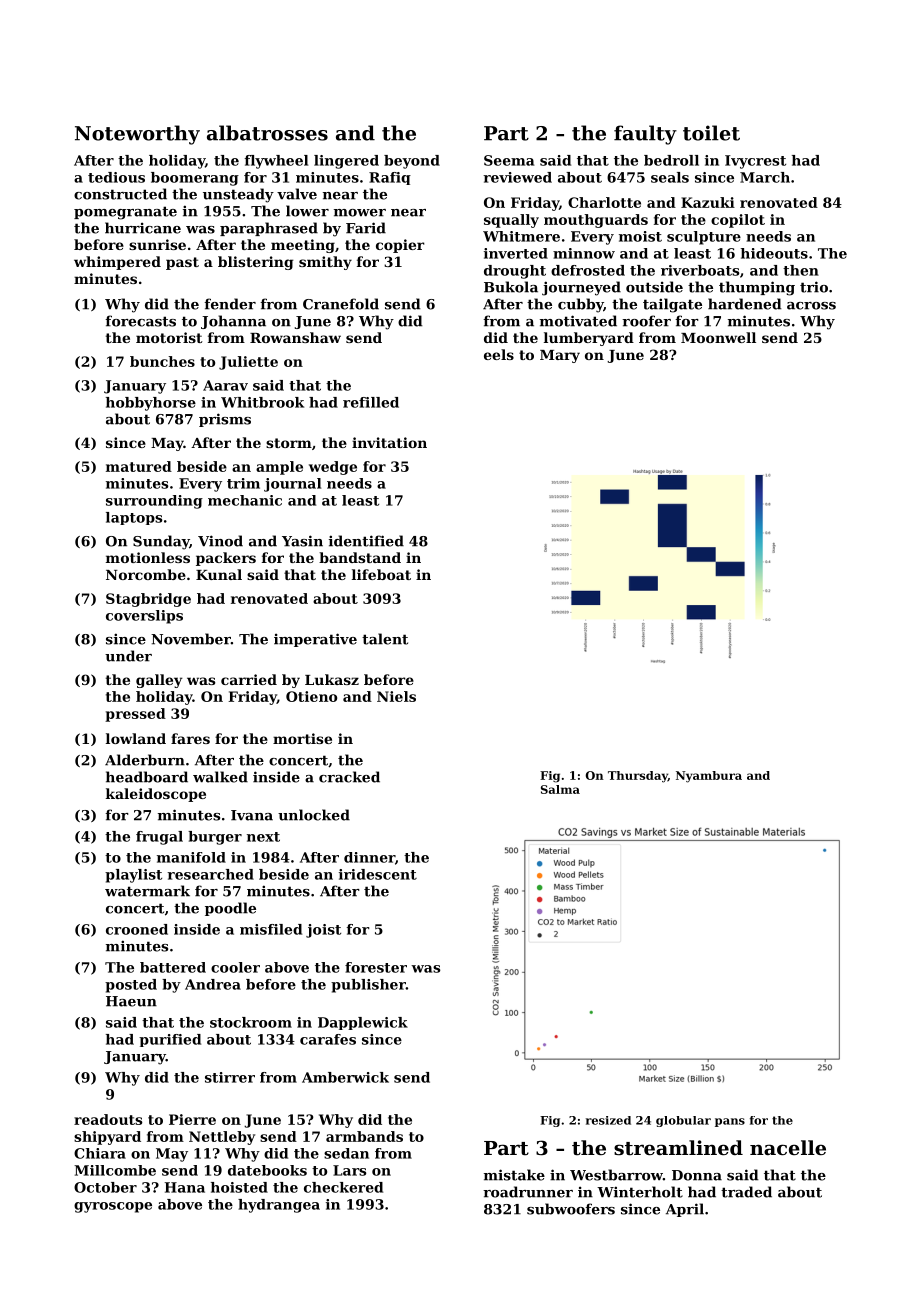 Image resolution: width=924 pixels, height=1308 pixels. I want to click on Nyambura, so click(709, 777).
